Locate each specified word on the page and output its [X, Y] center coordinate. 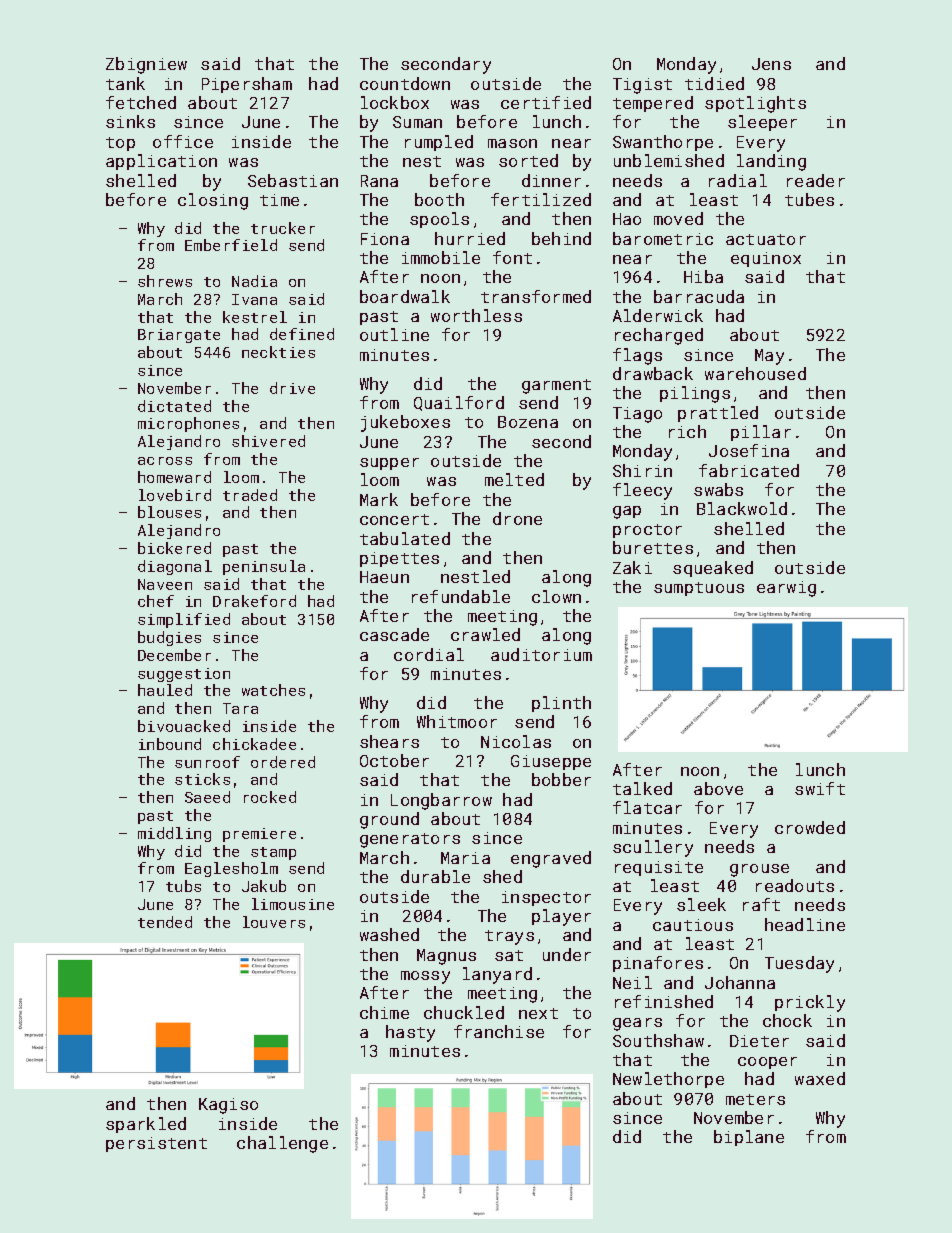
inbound [170, 744]
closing [213, 201]
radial [738, 180]
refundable [461, 596]
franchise [499, 1031]
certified [546, 102]
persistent [156, 1144]
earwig [786, 589]
